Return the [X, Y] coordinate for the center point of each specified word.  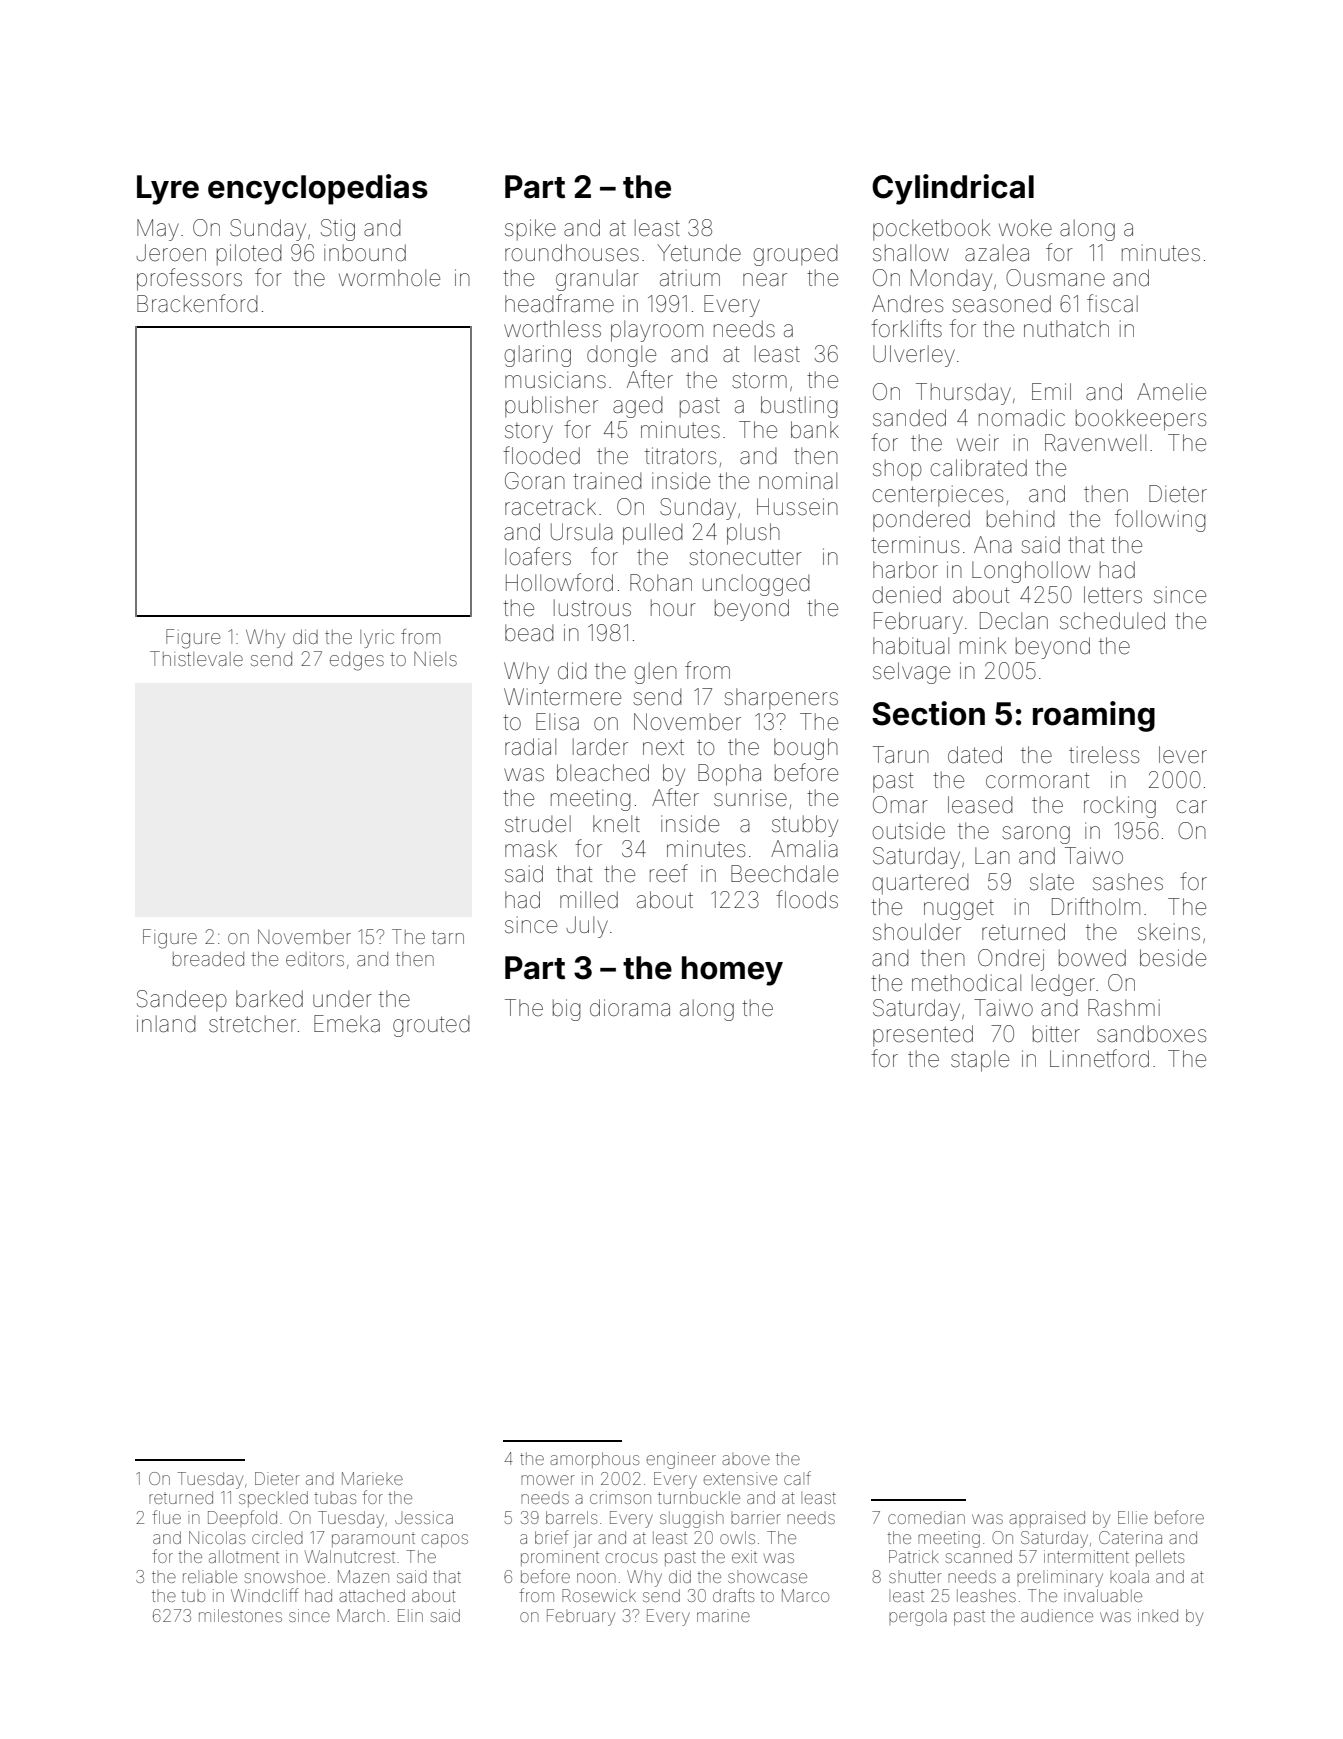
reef [669, 873]
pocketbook [931, 230]
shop [897, 470]
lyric [377, 639]
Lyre [168, 190]
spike [530, 230]
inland [166, 1024]
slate [1052, 882]
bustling [799, 407]
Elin [410, 1615]
